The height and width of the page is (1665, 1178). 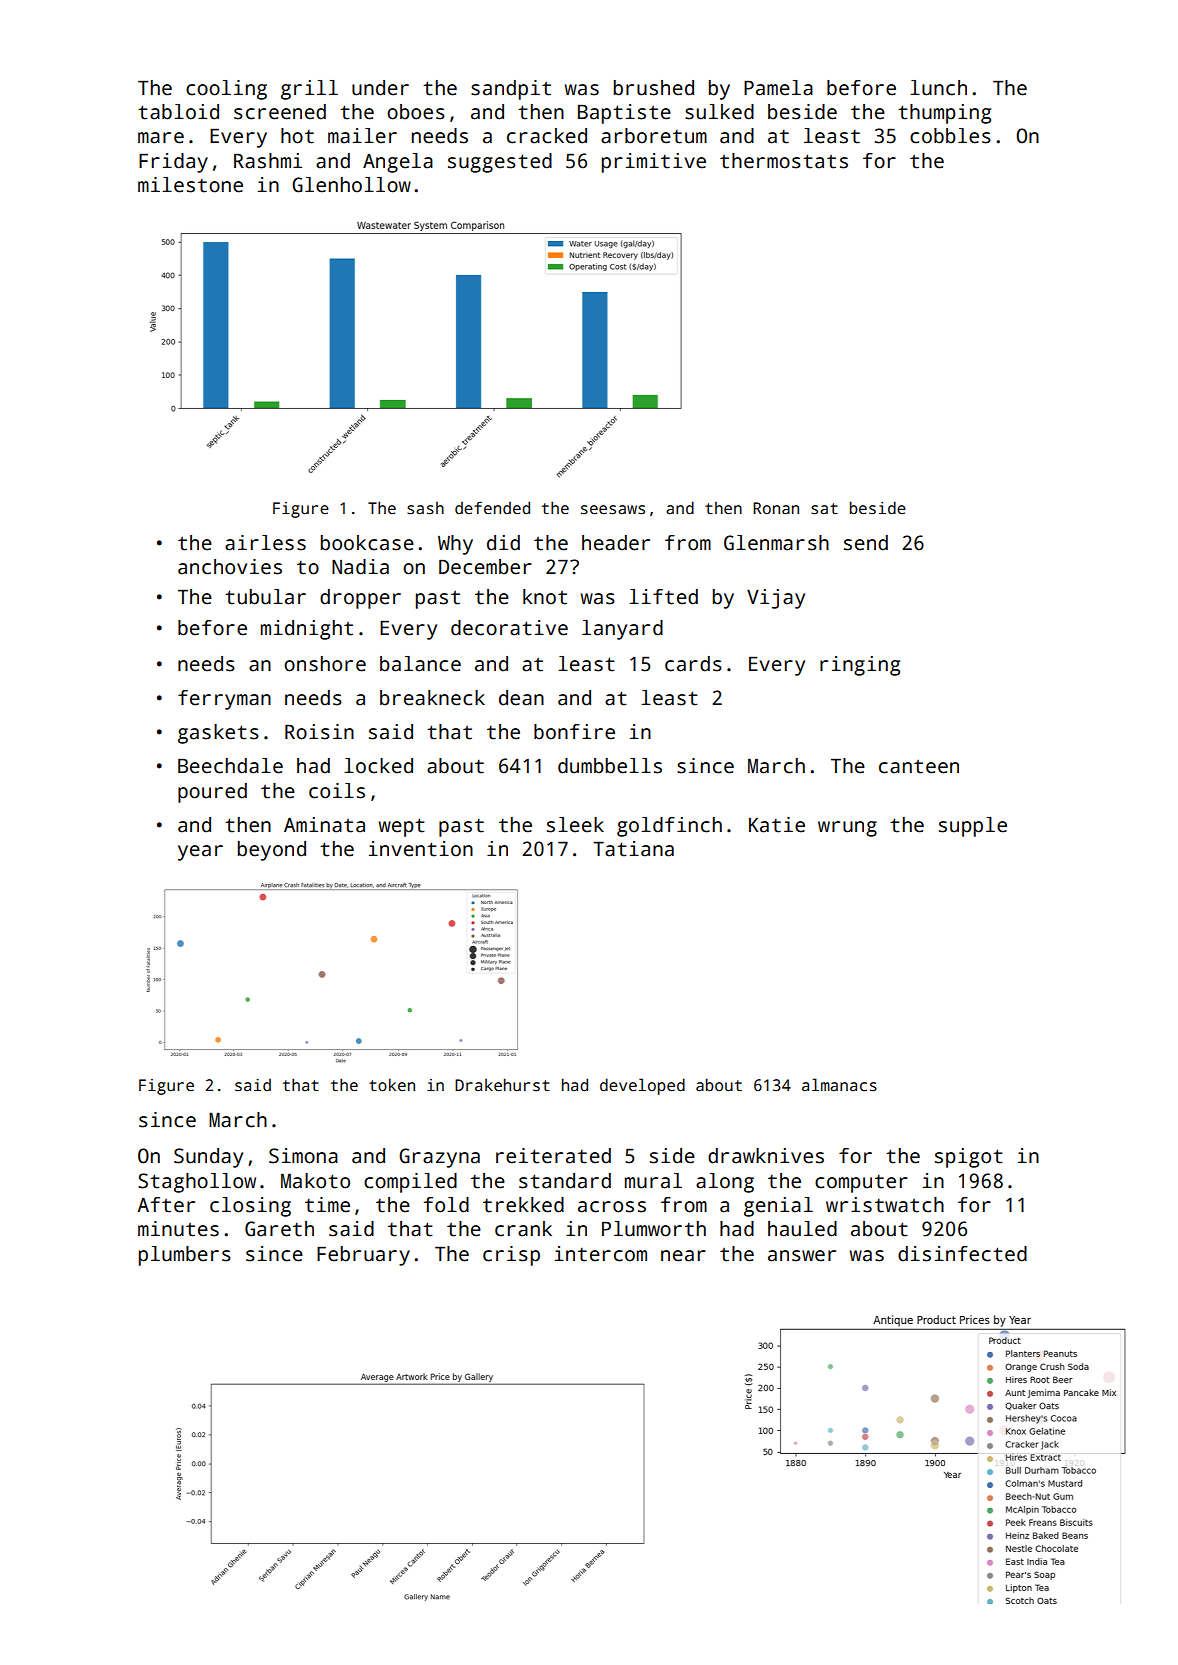 What do you see at coordinates (784, 161) in the page?
I see `thermostats` at bounding box center [784, 161].
